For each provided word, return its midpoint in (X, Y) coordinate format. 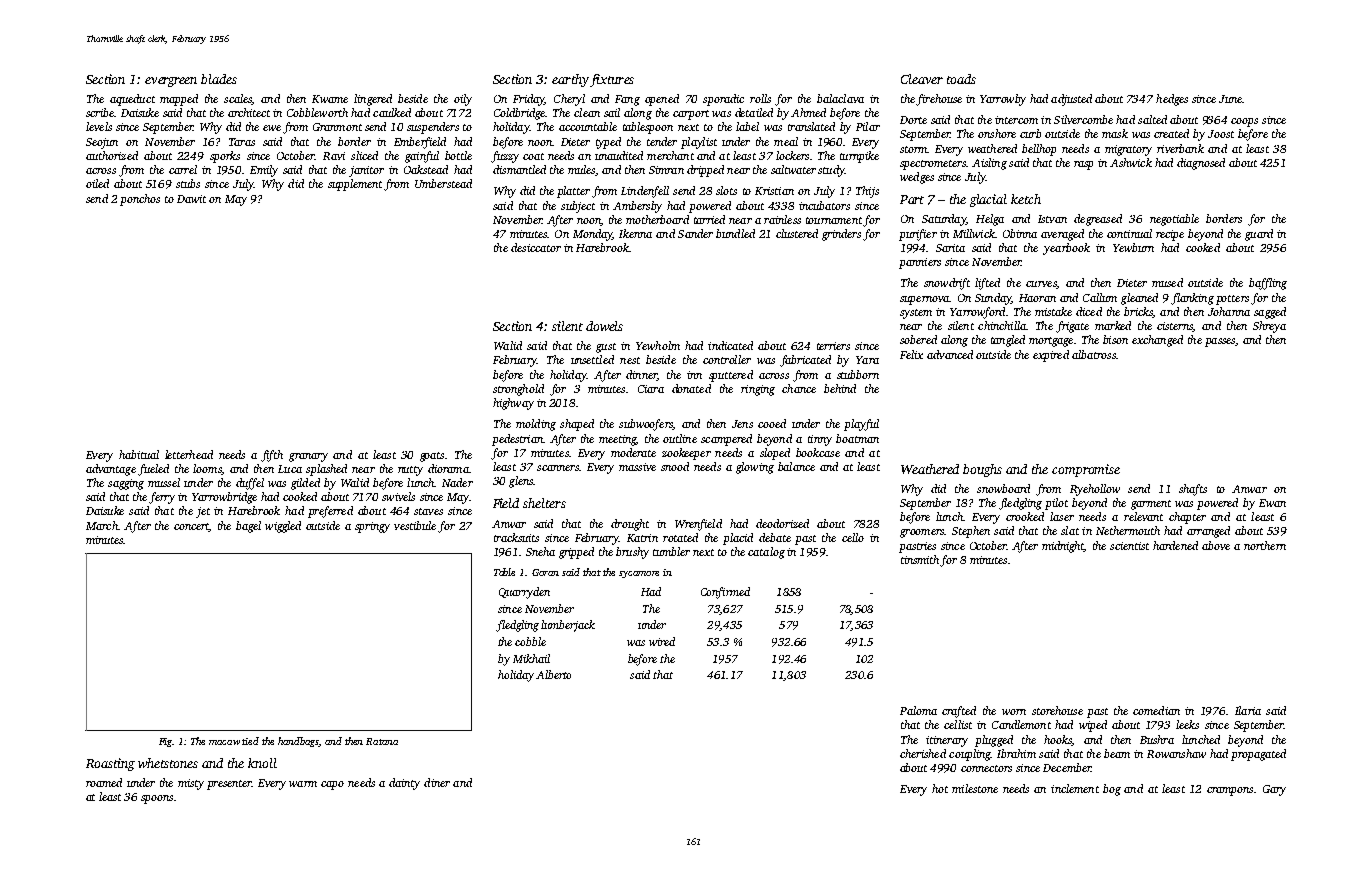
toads (961, 79)
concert (191, 527)
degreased (1098, 220)
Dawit (191, 199)
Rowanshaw (1176, 753)
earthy (570, 80)
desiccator (536, 247)
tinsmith (920, 559)
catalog (766, 553)
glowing (755, 468)
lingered (373, 100)
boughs (982, 470)
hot (940, 788)
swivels (398, 496)
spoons (157, 799)
